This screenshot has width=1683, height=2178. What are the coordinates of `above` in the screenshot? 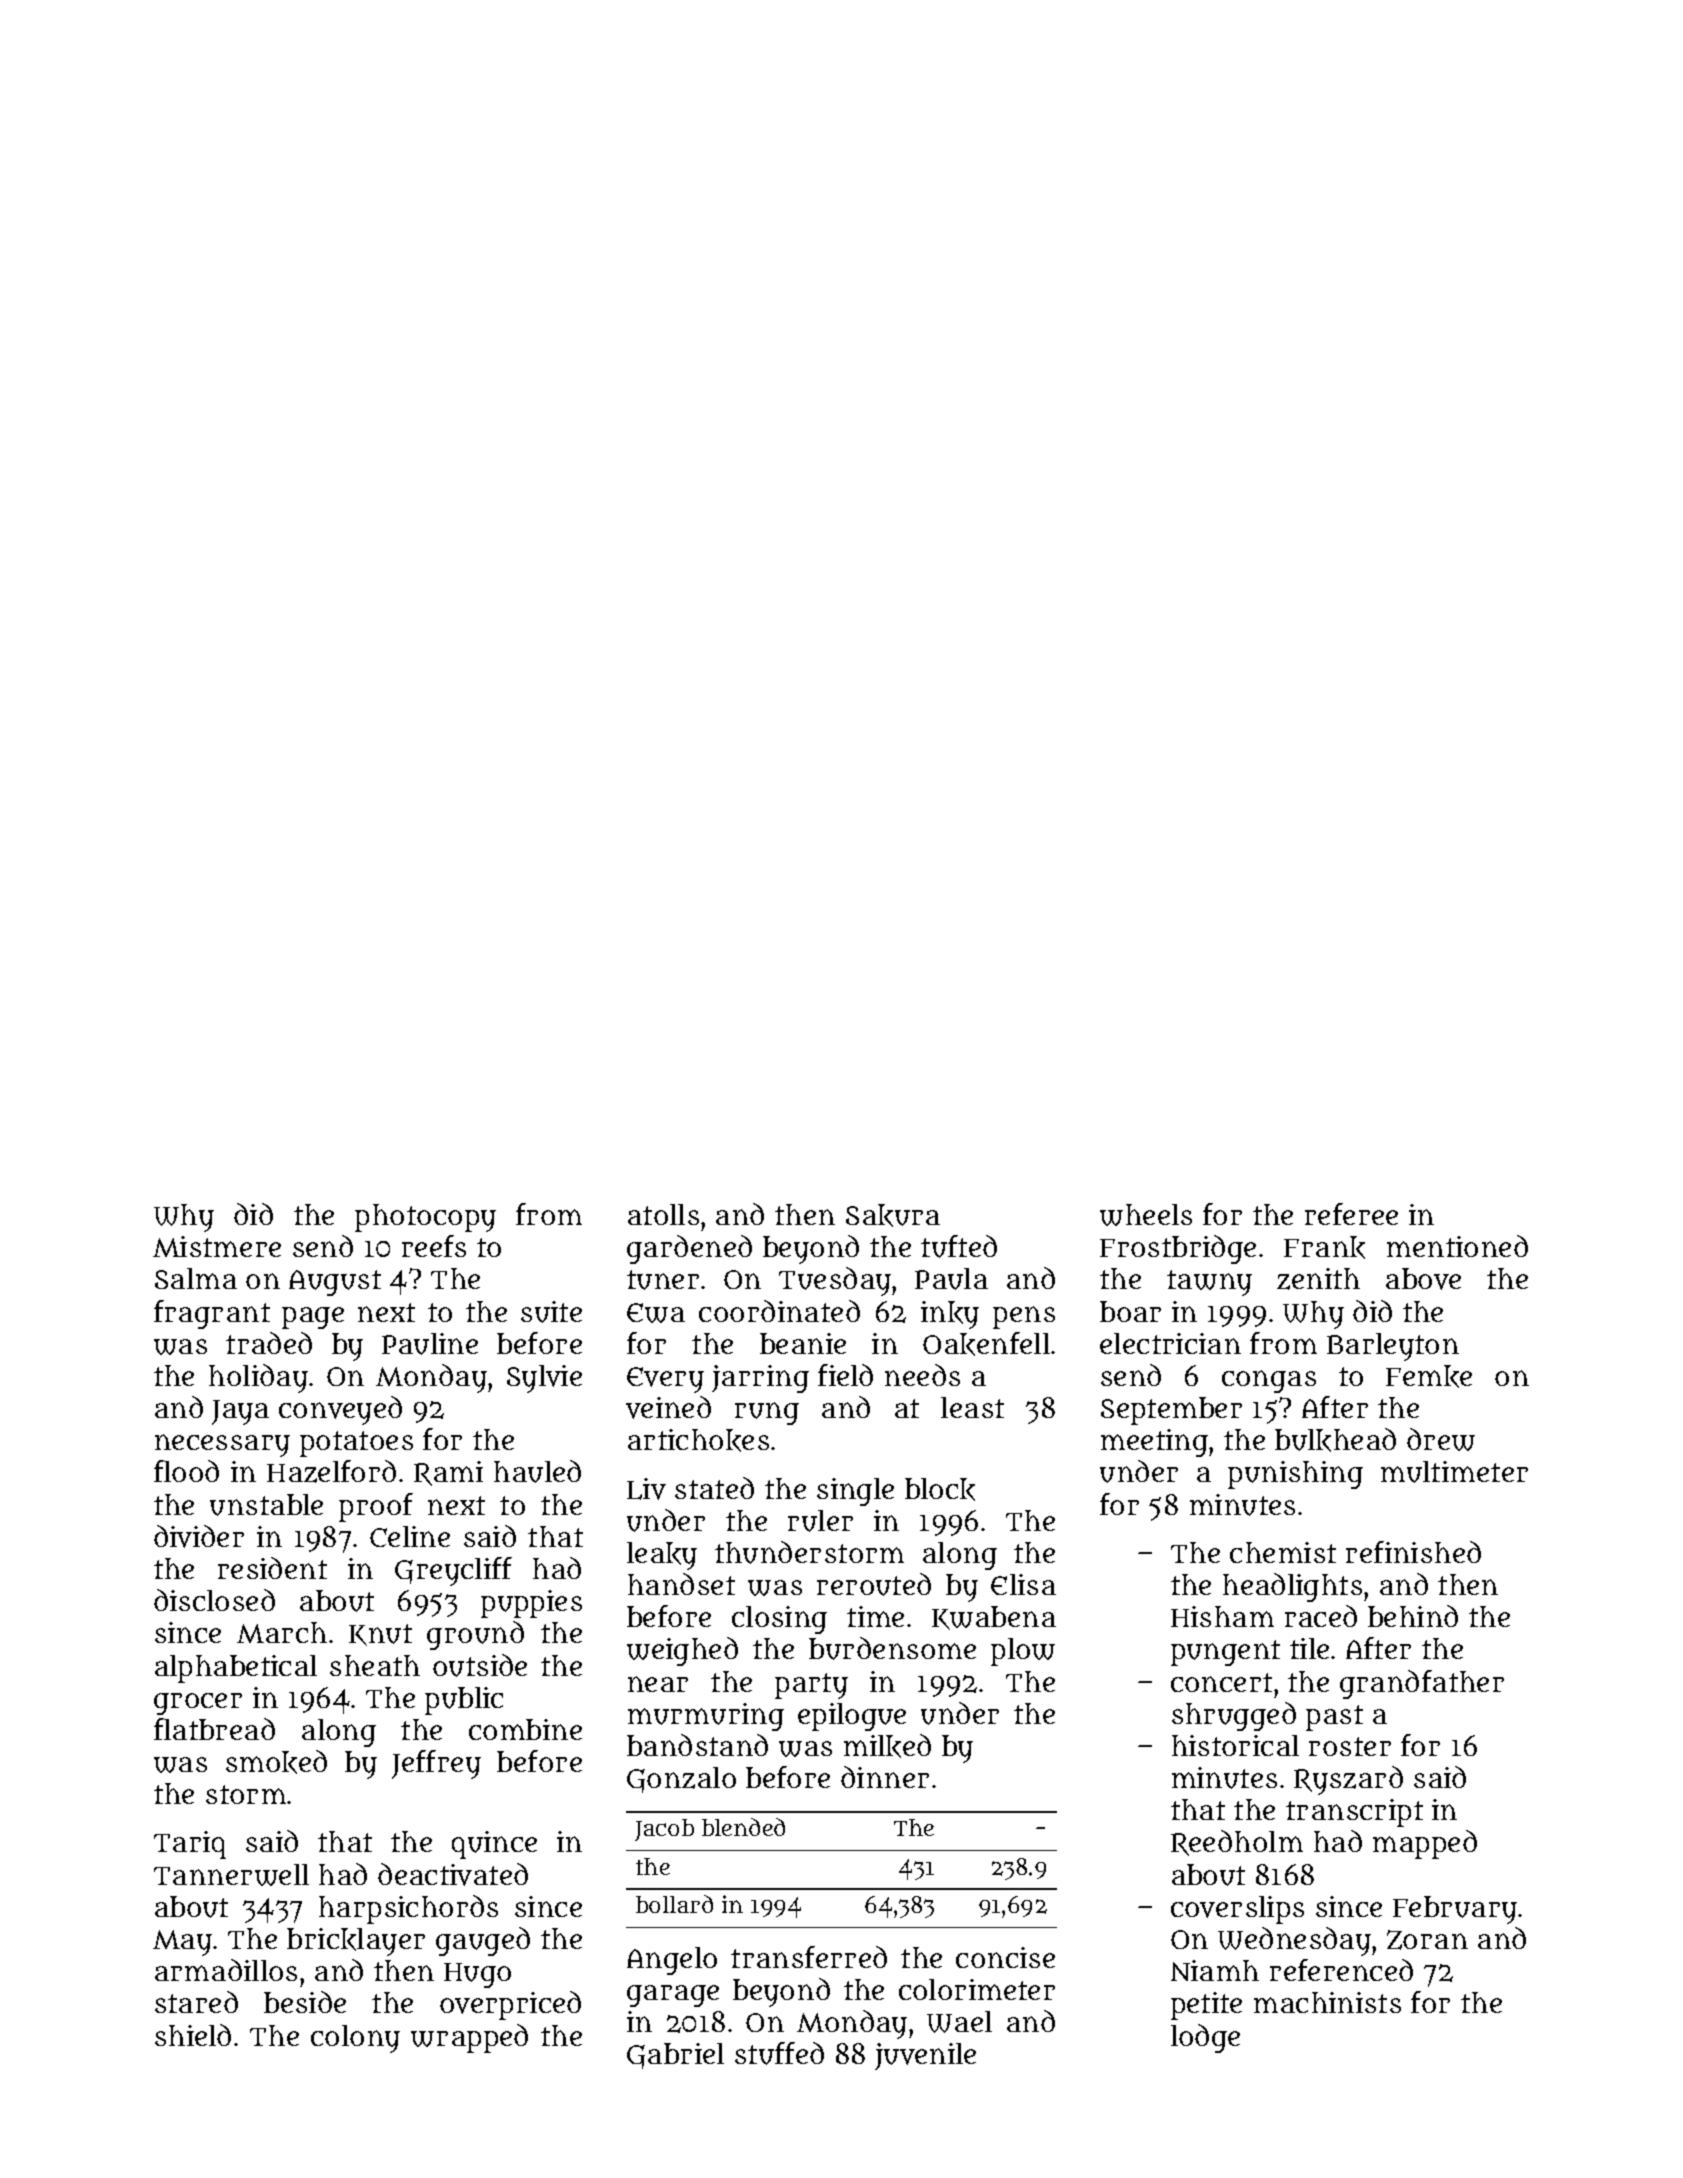 It's located at (1423, 1279).
